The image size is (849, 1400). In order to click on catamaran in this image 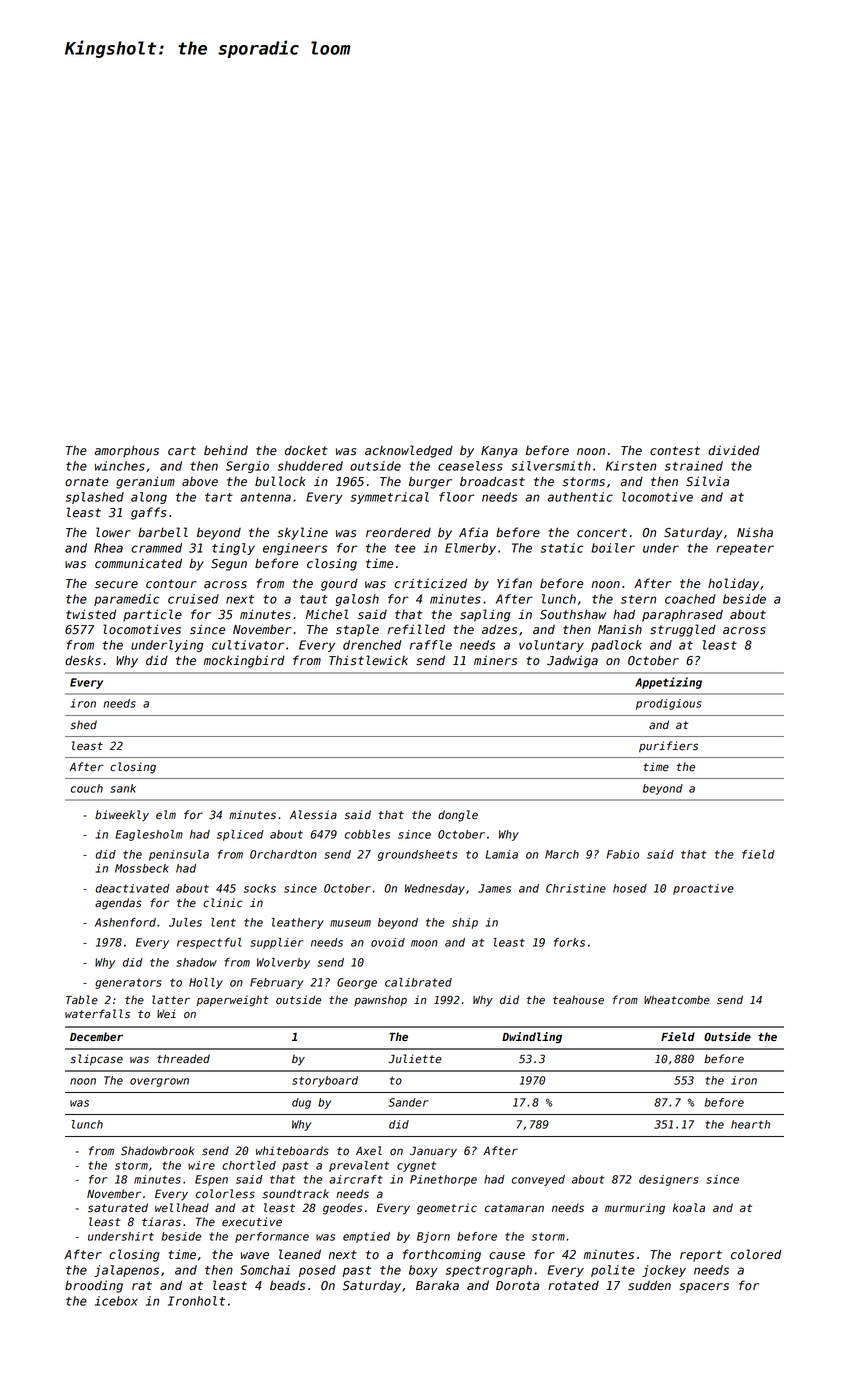, I will do `click(514, 1208)`.
